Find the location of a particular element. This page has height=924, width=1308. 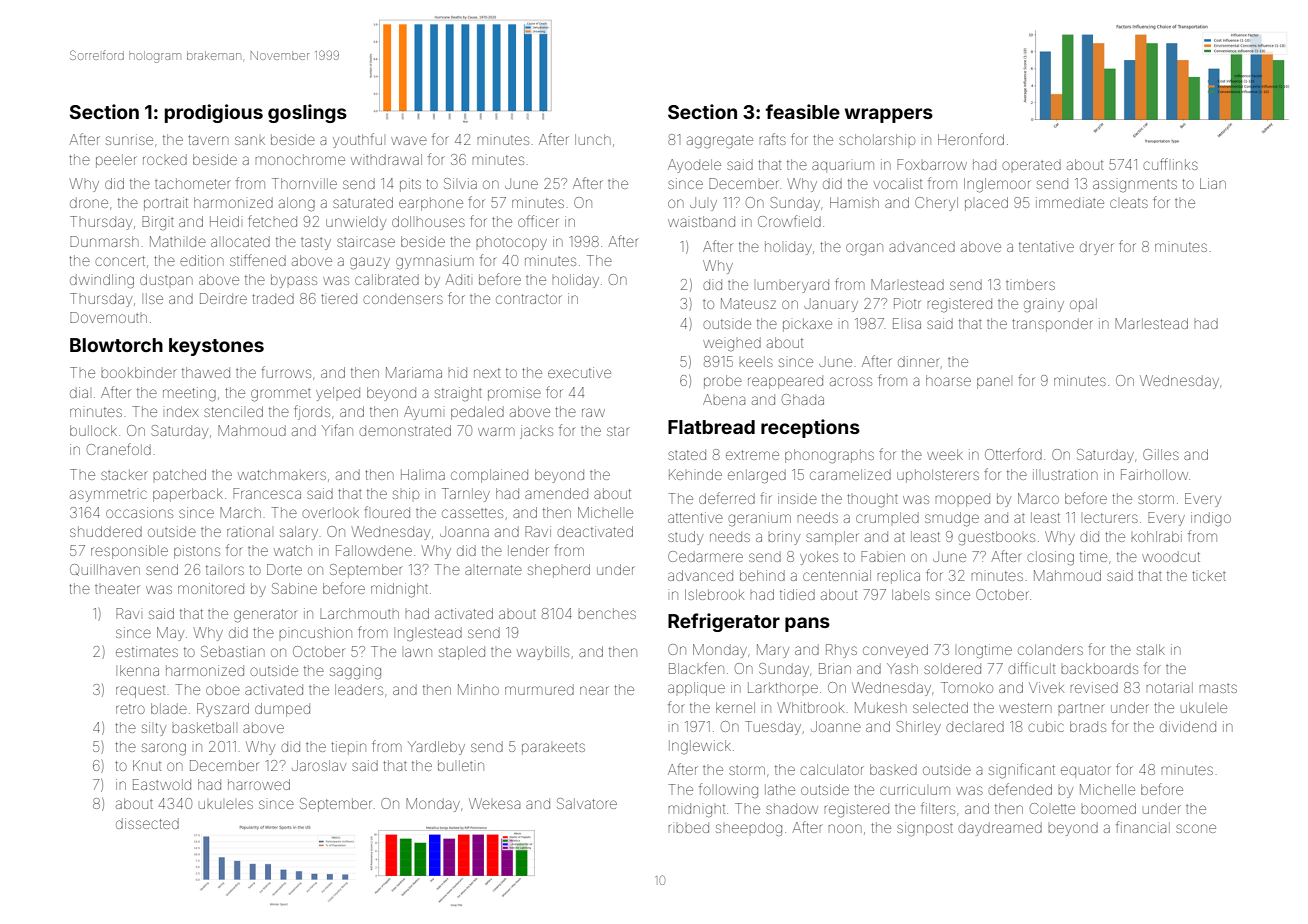

lunch is located at coordinates (593, 139).
